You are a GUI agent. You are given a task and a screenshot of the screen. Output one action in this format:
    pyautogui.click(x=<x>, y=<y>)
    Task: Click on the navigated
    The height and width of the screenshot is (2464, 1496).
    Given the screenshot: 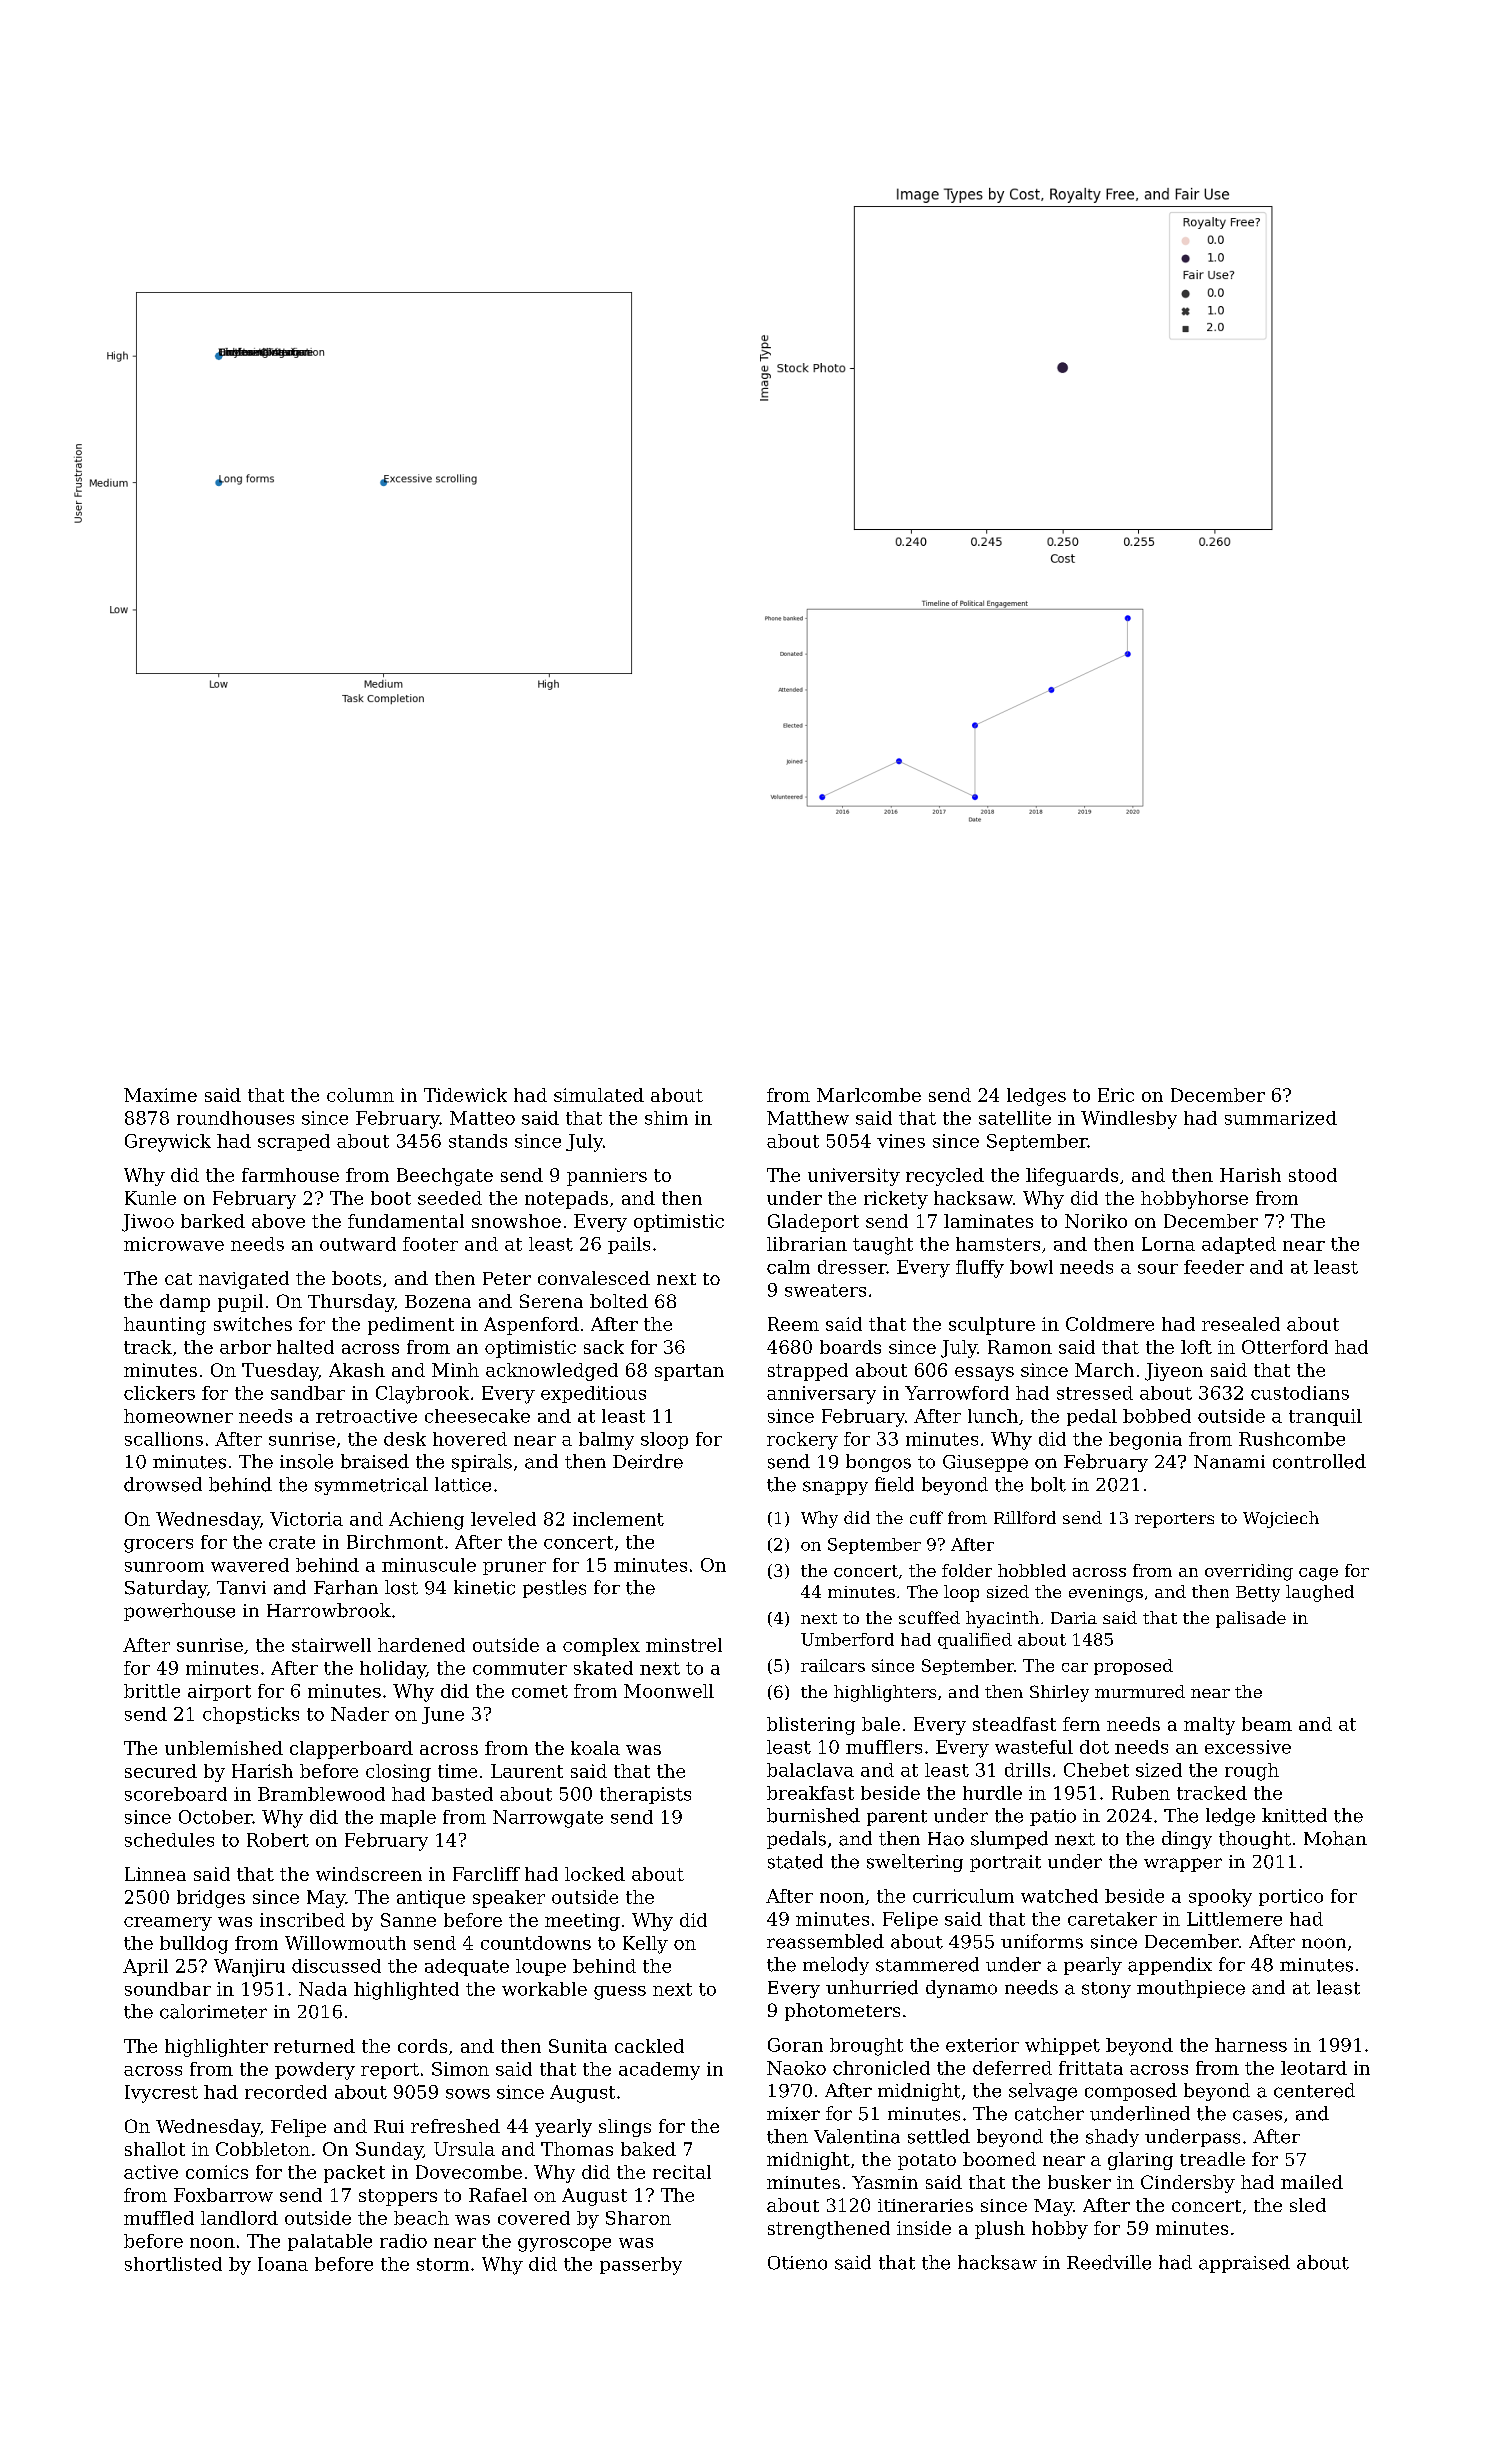 What is the action you would take?
    pyautogui.click(x=244, y=1280)
